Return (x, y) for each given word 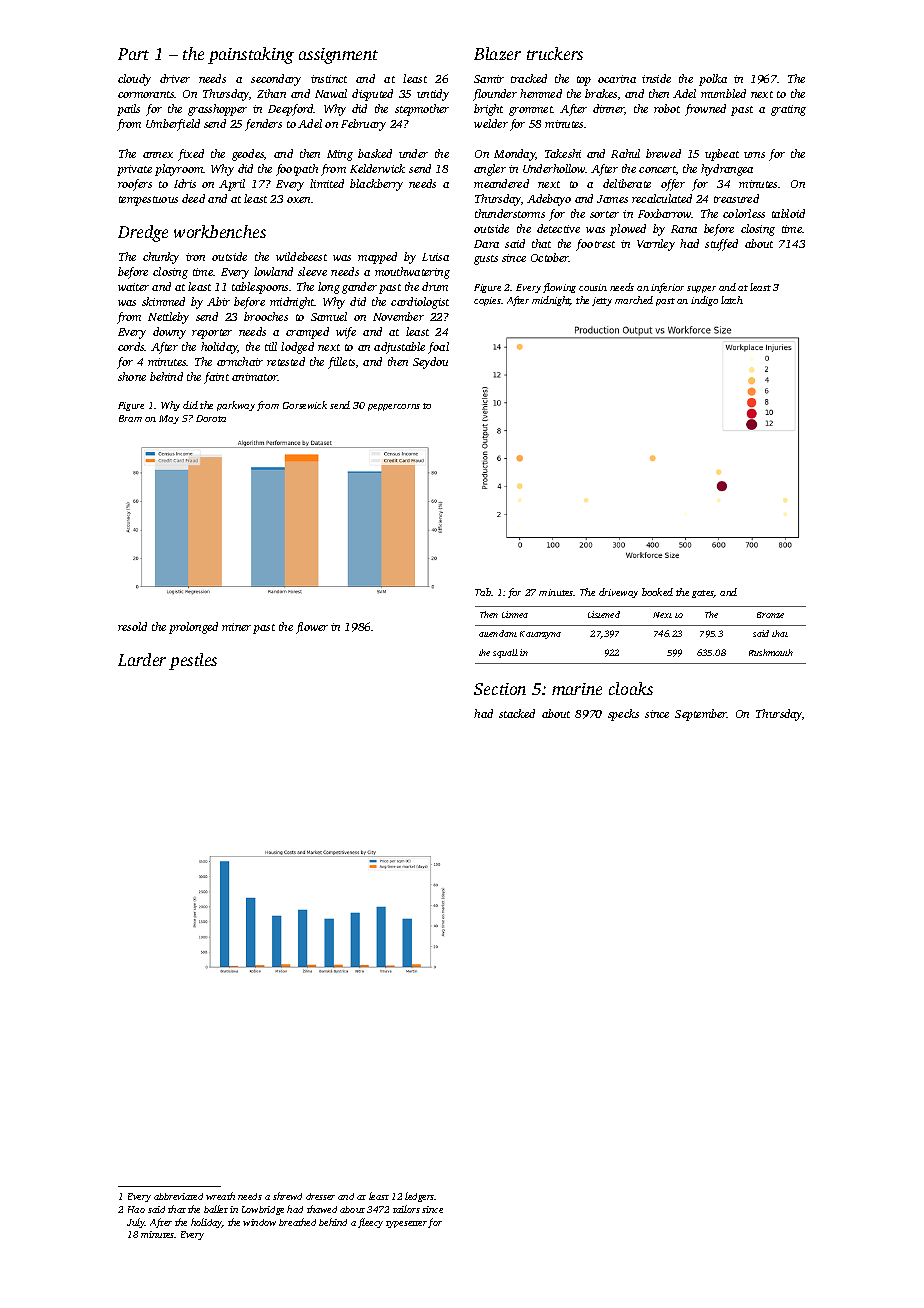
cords (131, 346)
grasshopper (217, 110)
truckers (555, 53)
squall (505, 653)
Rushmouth (771, 652)
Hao (136, 1209)
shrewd (287, 1196)
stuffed (721, 245)
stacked (517, 713)
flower (312, 628)
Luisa (435, 257)
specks (623, 715)
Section (500, 689)
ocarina (617, 79)
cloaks (631, 688)
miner (236, 627)
